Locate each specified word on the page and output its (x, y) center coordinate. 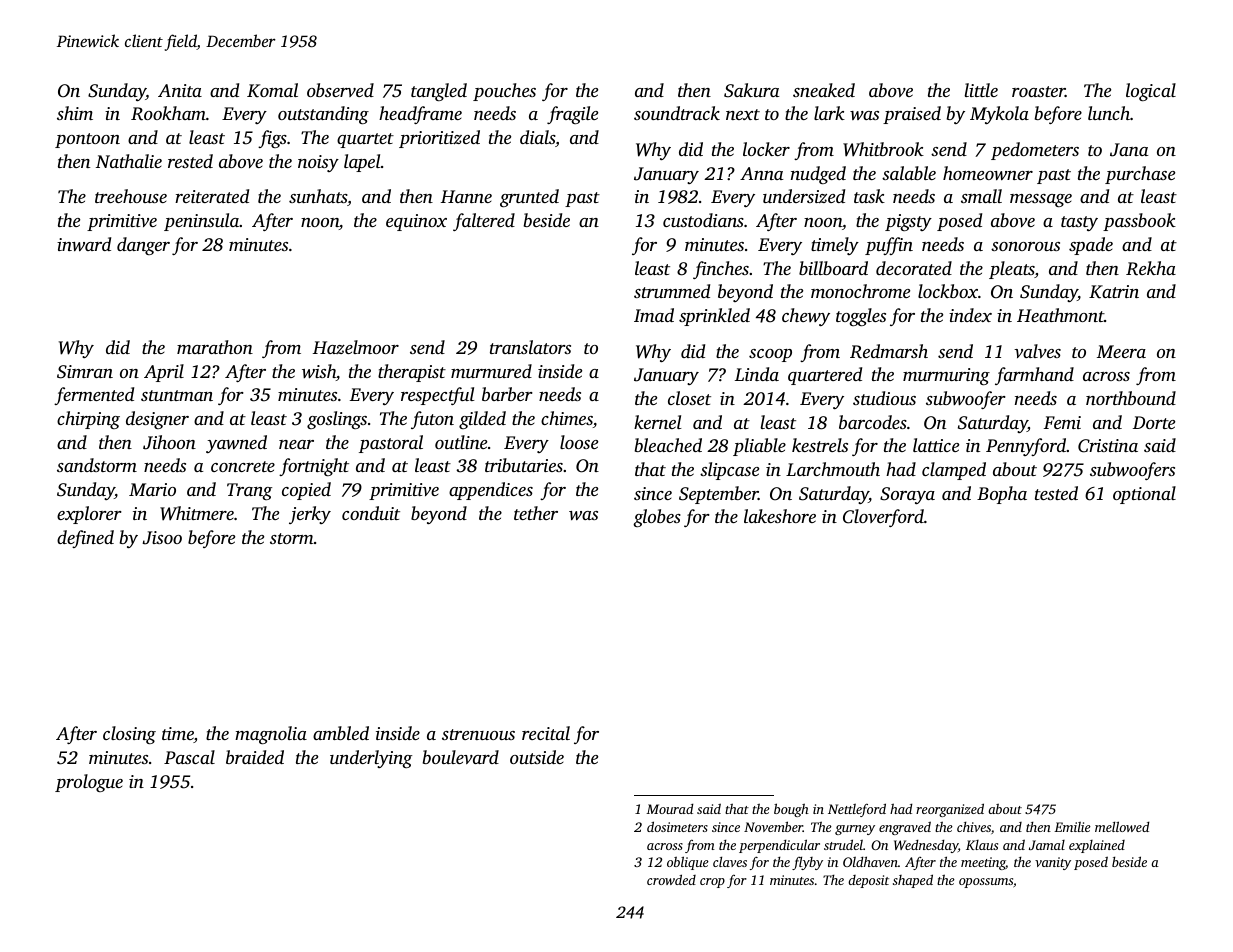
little (981, 90)
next (743, 114)
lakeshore (780, 516)
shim (75, 113)
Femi (1062, 422)
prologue (89, 783)
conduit (371, 513)
